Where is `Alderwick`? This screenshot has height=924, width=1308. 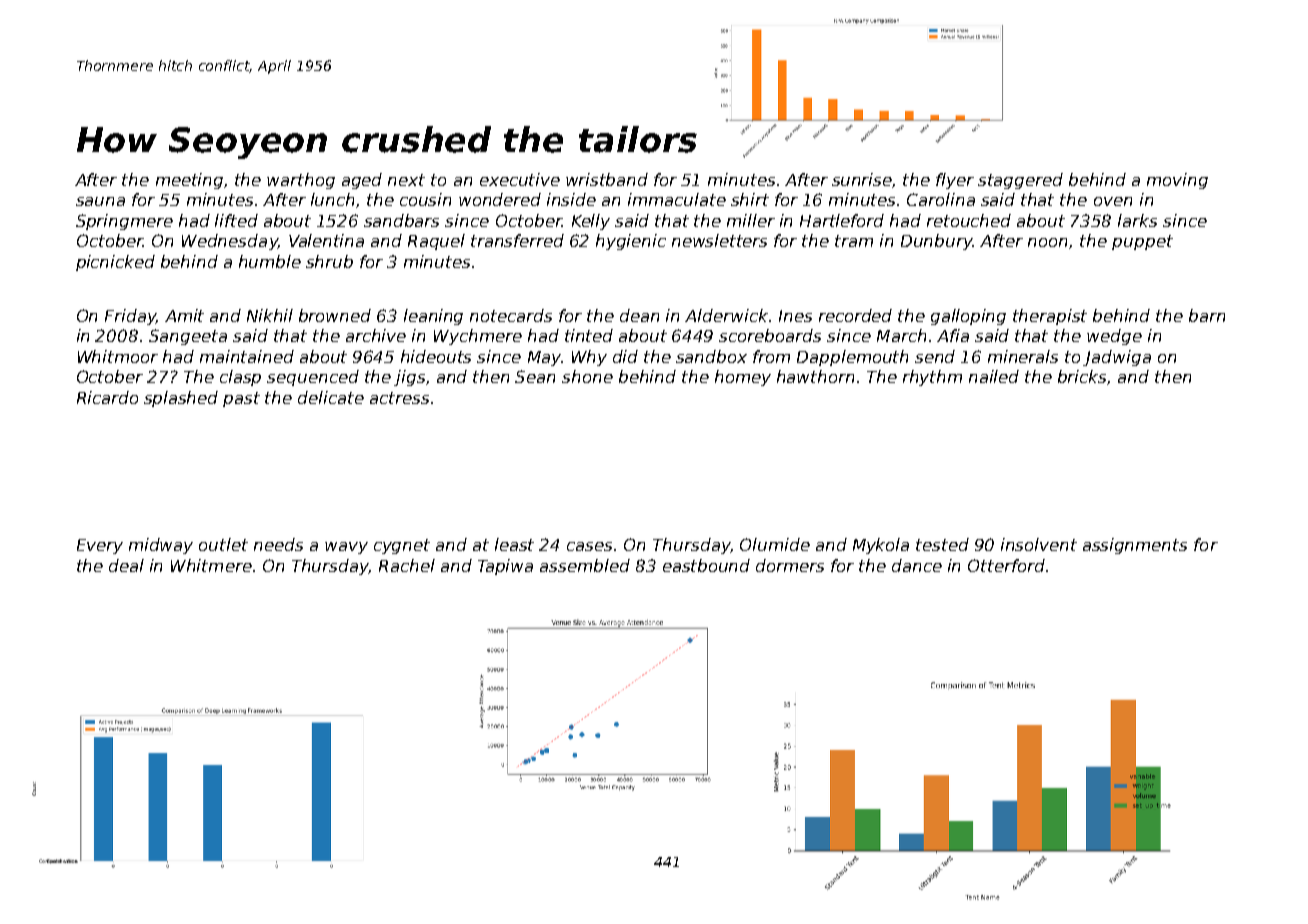
Alderwick is located at coordinates (726, 315).
